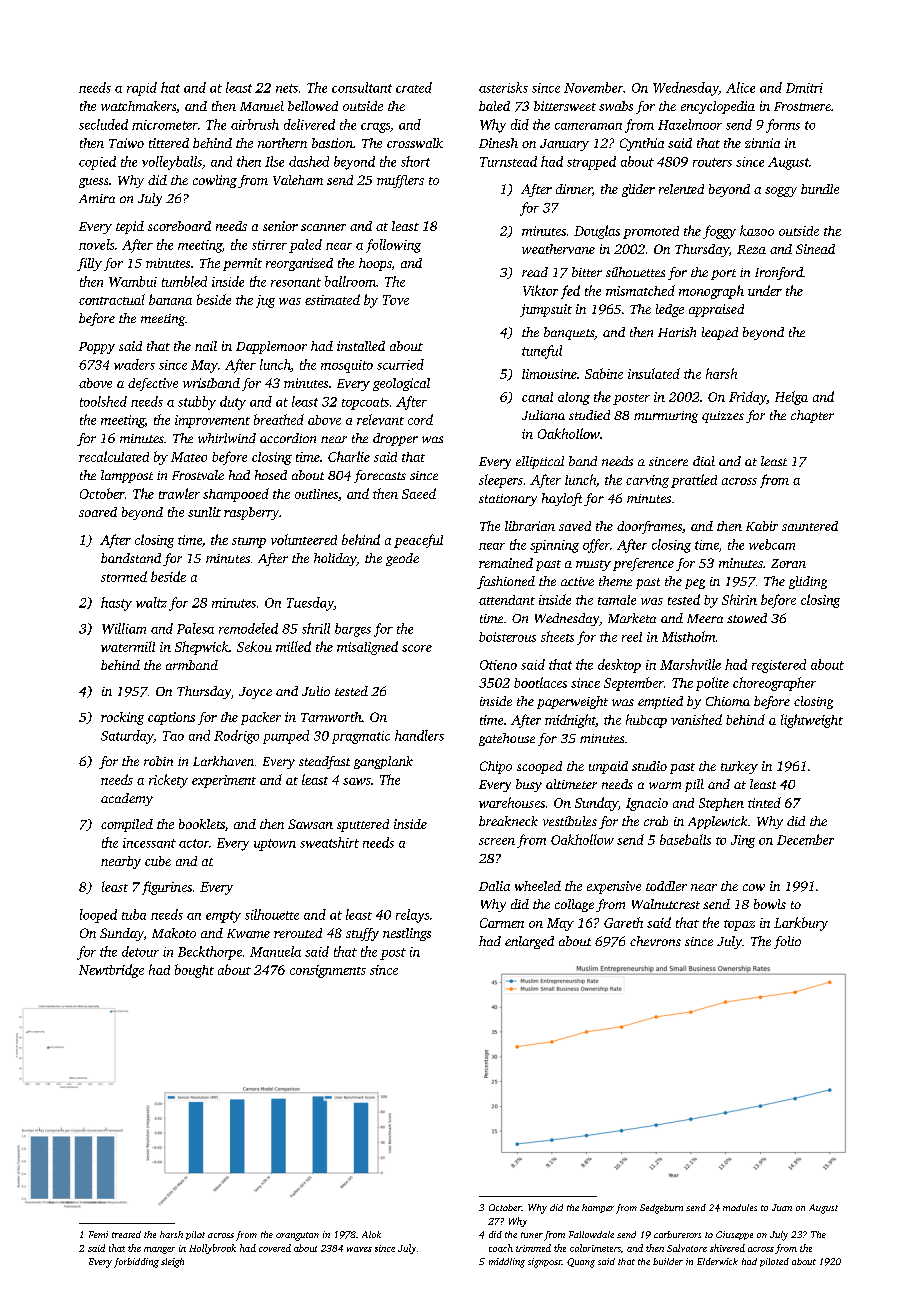  What do you see at coordinates (362, 87) in the document?
I see `consultant` at bounding box center [362, 87].
